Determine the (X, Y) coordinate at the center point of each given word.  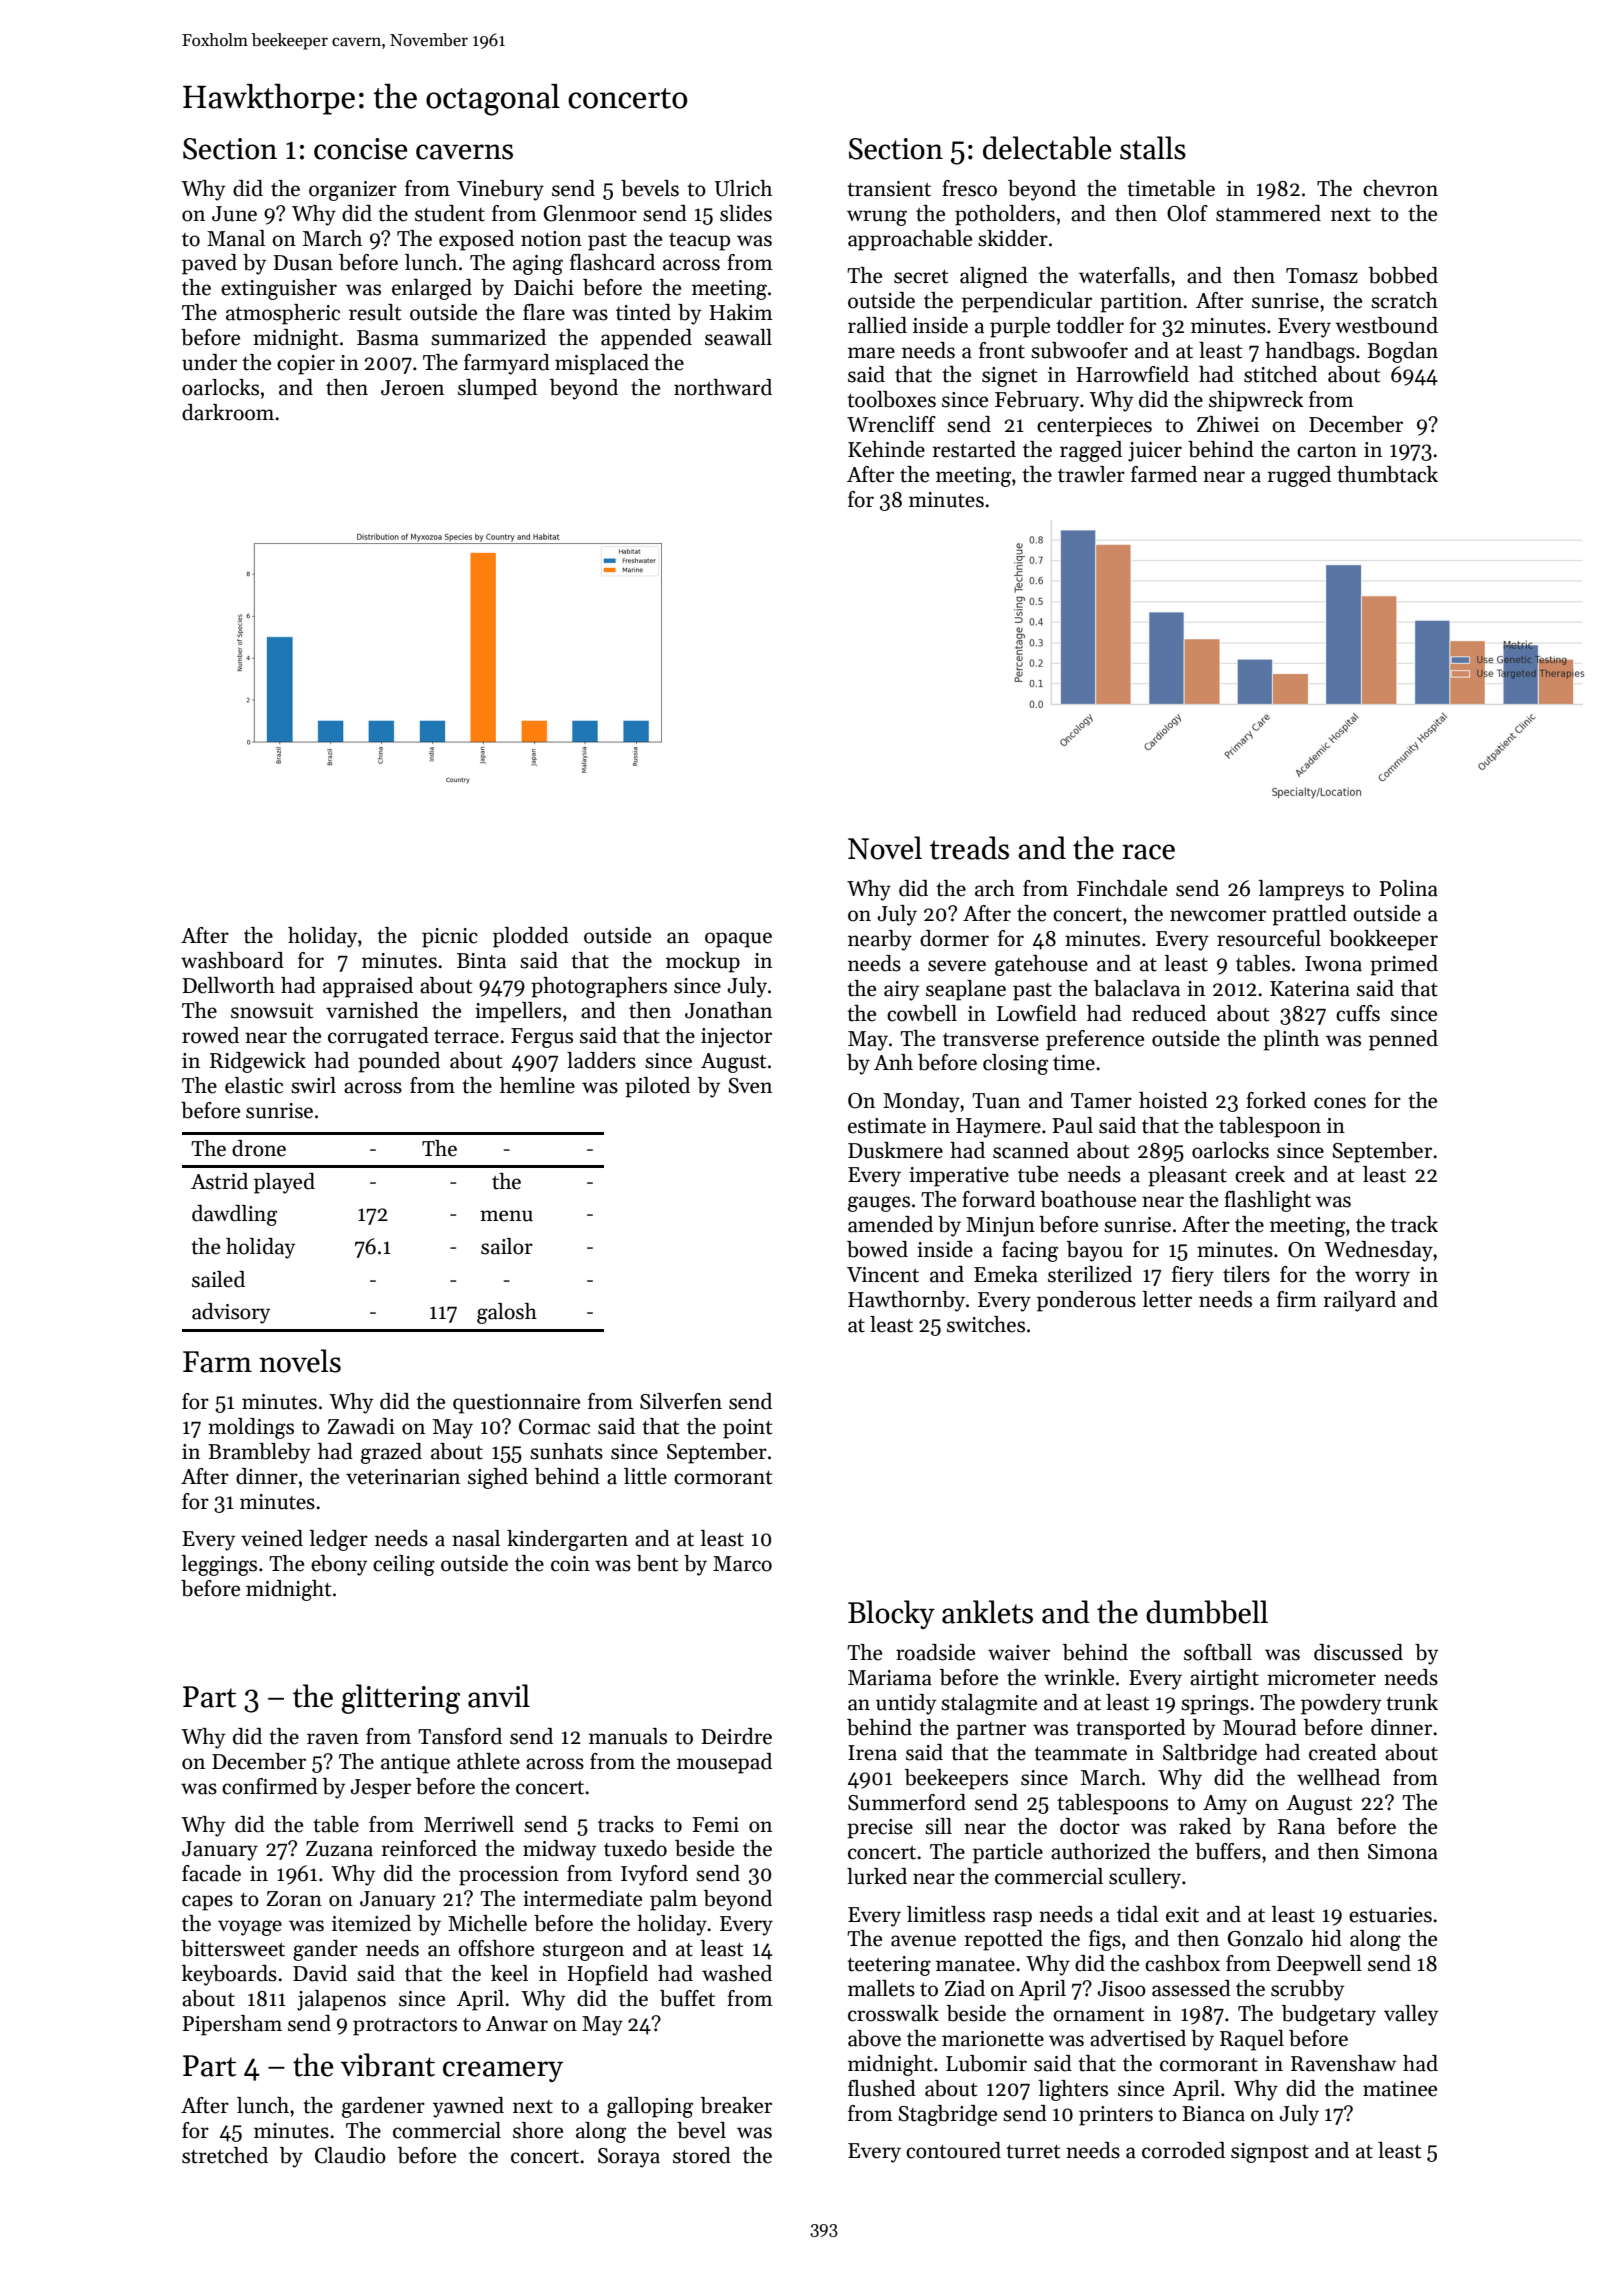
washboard (232, 960)
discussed (1358, 1652)
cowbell (922, 1013)
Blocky (891, 1614)
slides (746, 213)
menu (506, 1216)
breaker (736, 2105)
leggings (219, 1565)
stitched (1280, 374)
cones (1340, 1103)
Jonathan (728, 1010)
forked (1276, 1100)
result (375, 312)
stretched (225, 2155)
